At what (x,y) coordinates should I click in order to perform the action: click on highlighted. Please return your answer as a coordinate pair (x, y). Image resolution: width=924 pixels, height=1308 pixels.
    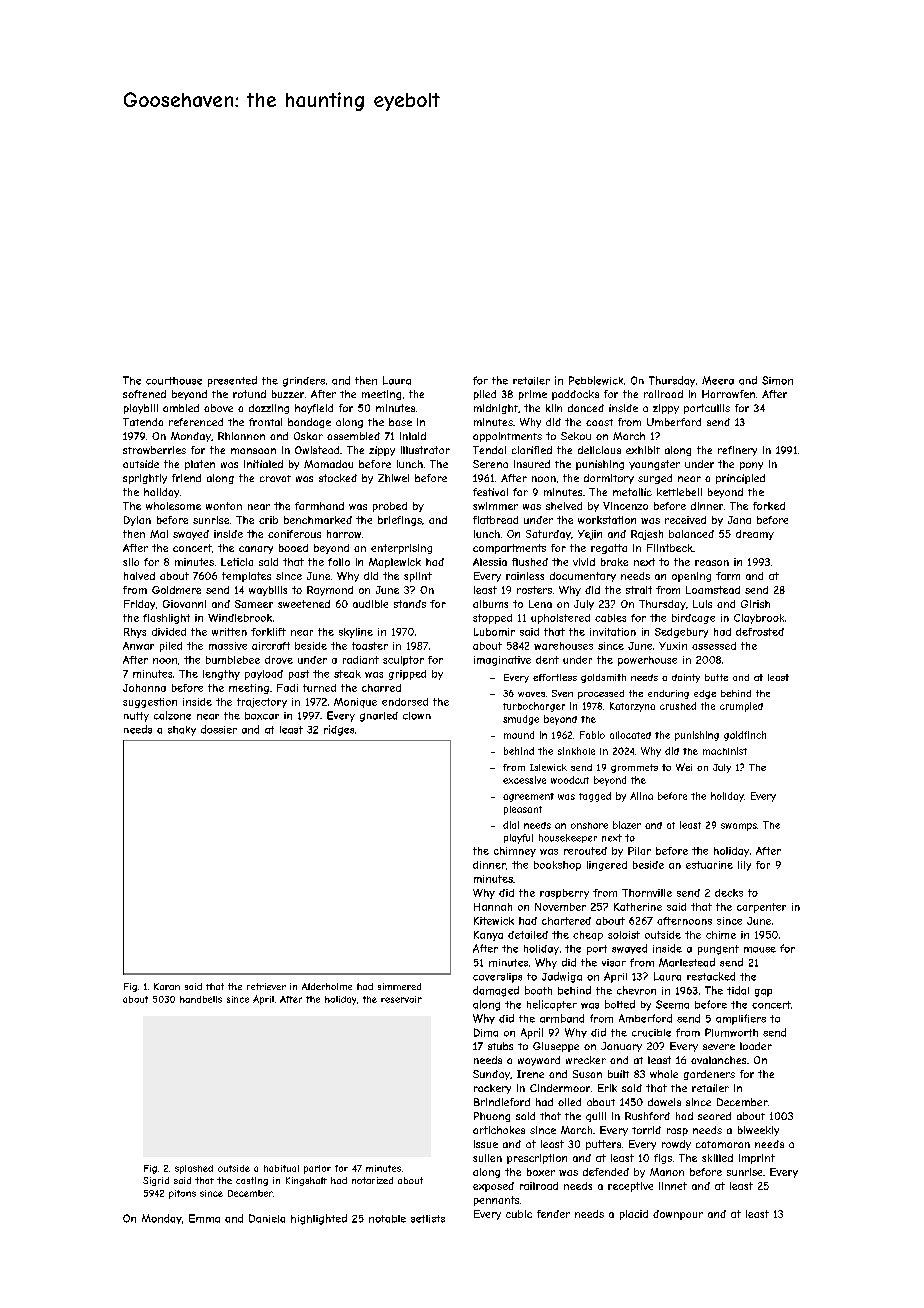
    Looking at the image, I should click on (319, 1219).
